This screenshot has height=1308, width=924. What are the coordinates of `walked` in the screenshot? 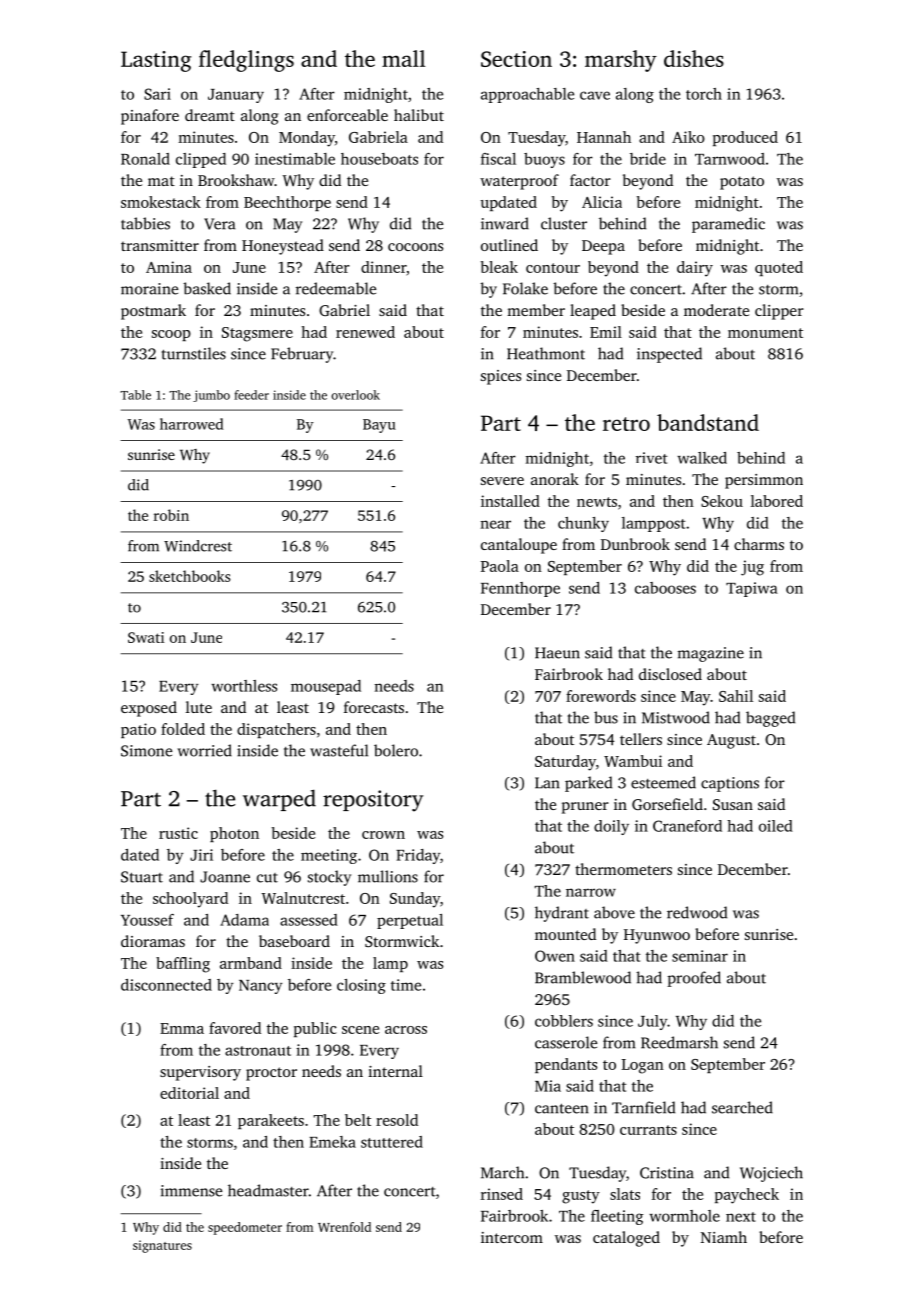 It's located at (702, 458).
